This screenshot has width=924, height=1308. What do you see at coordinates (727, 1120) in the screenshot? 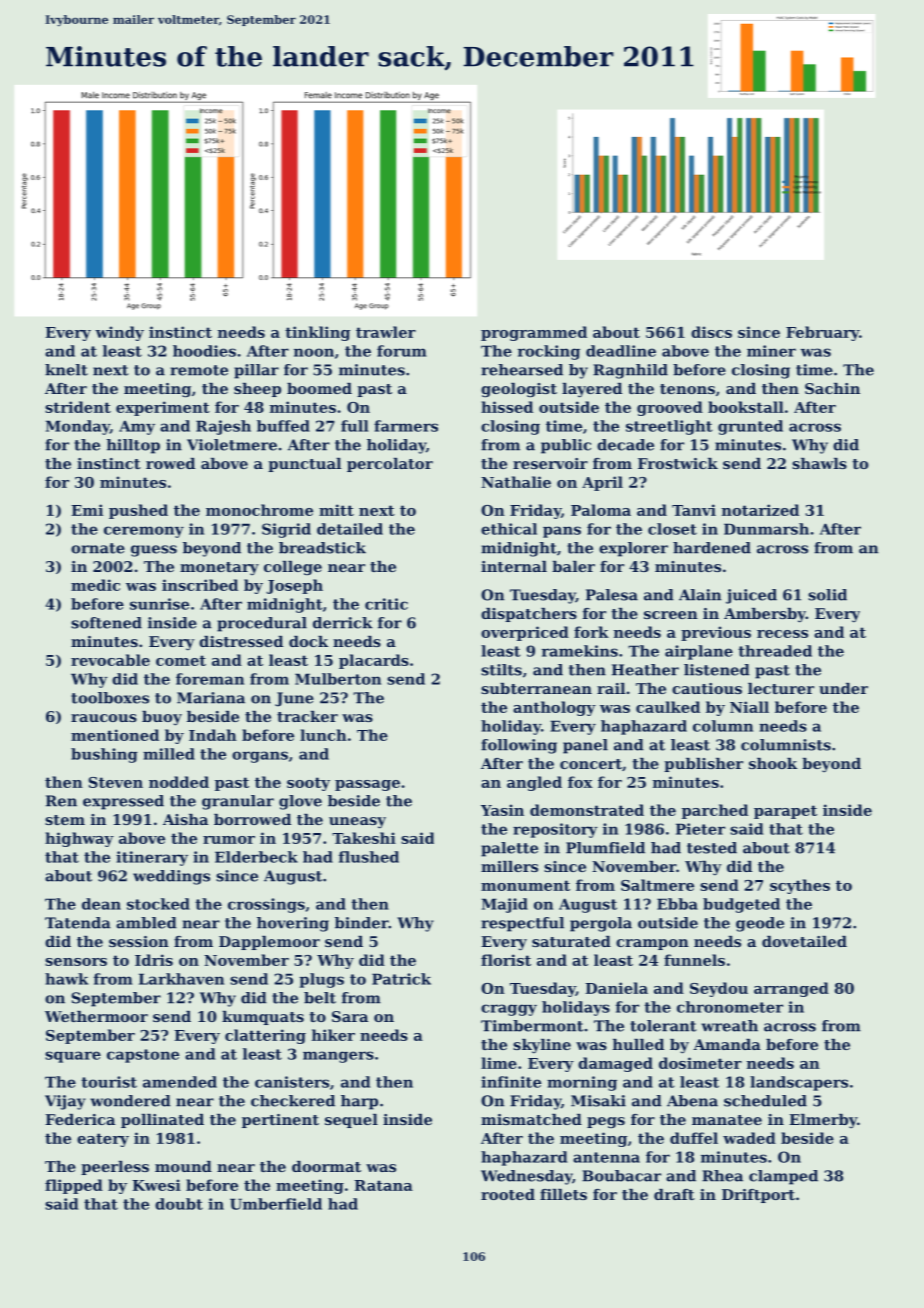
I see `manatee` at bounding box center [727, 1120].
